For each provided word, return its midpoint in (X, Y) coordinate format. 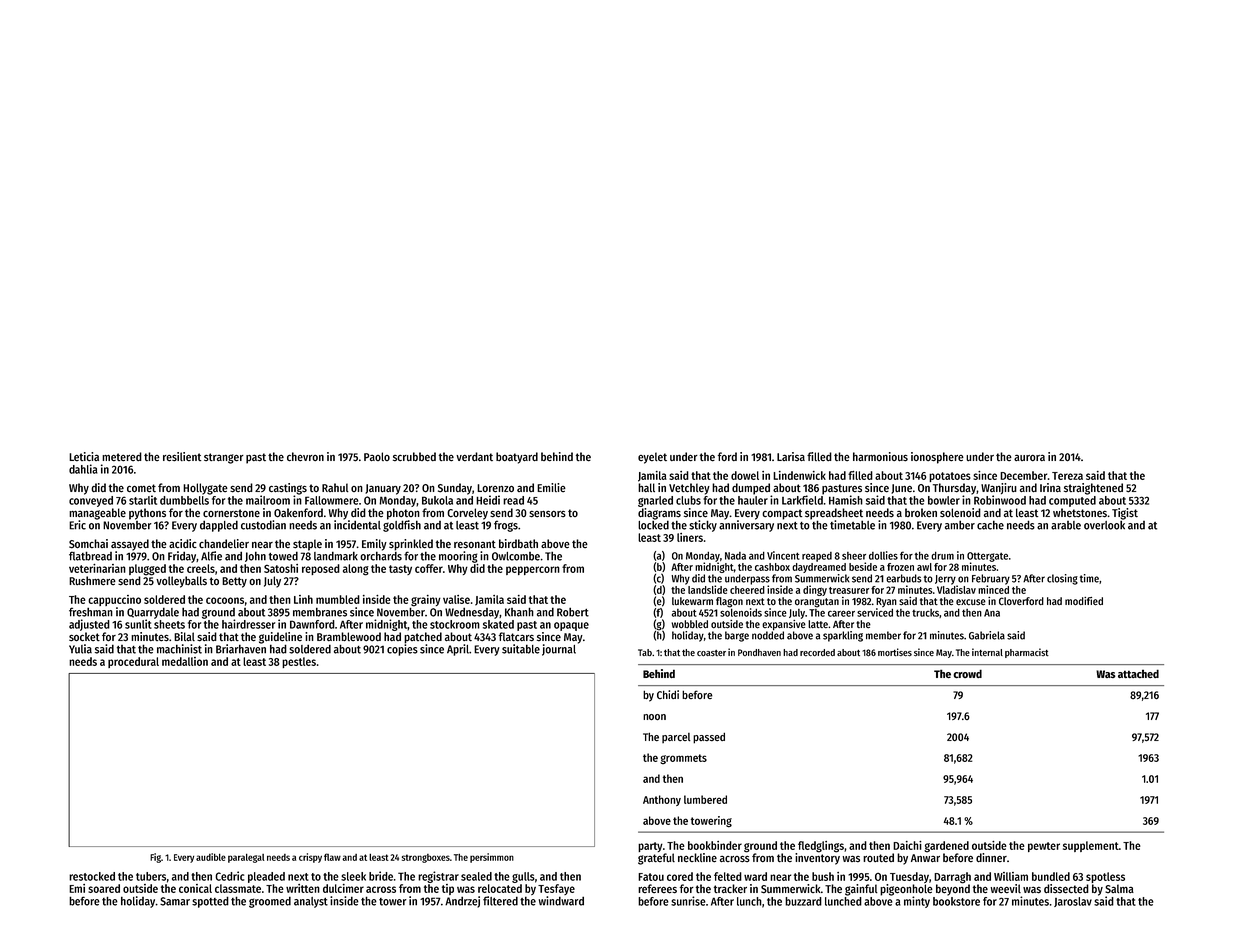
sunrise (688, 901)
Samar (175, 901)
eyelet (652, 458)
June (901, 489)
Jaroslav (1073, 902)
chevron (305, 457)
